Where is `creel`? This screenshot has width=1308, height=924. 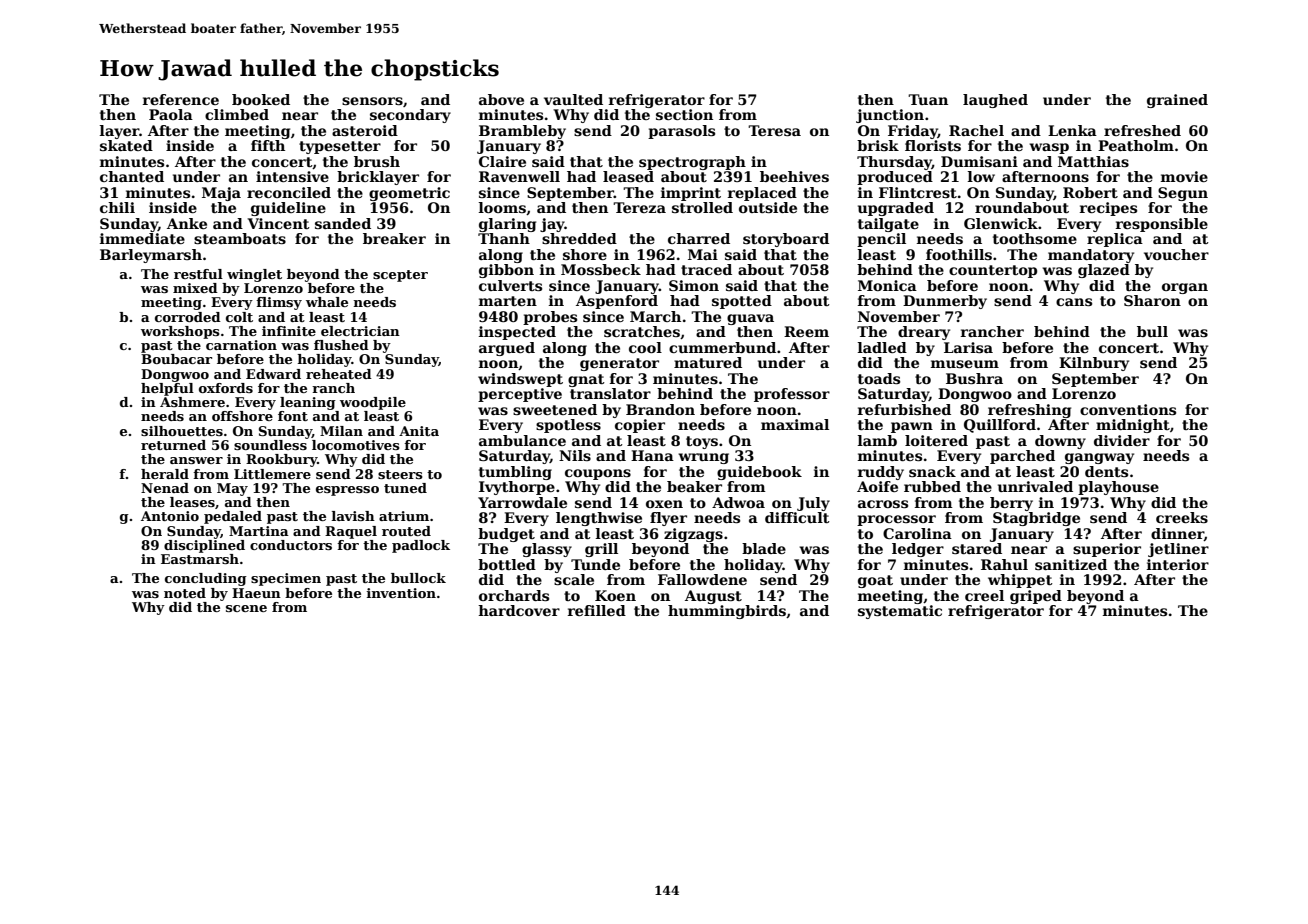
creel is located at coordinates (984, 595).
